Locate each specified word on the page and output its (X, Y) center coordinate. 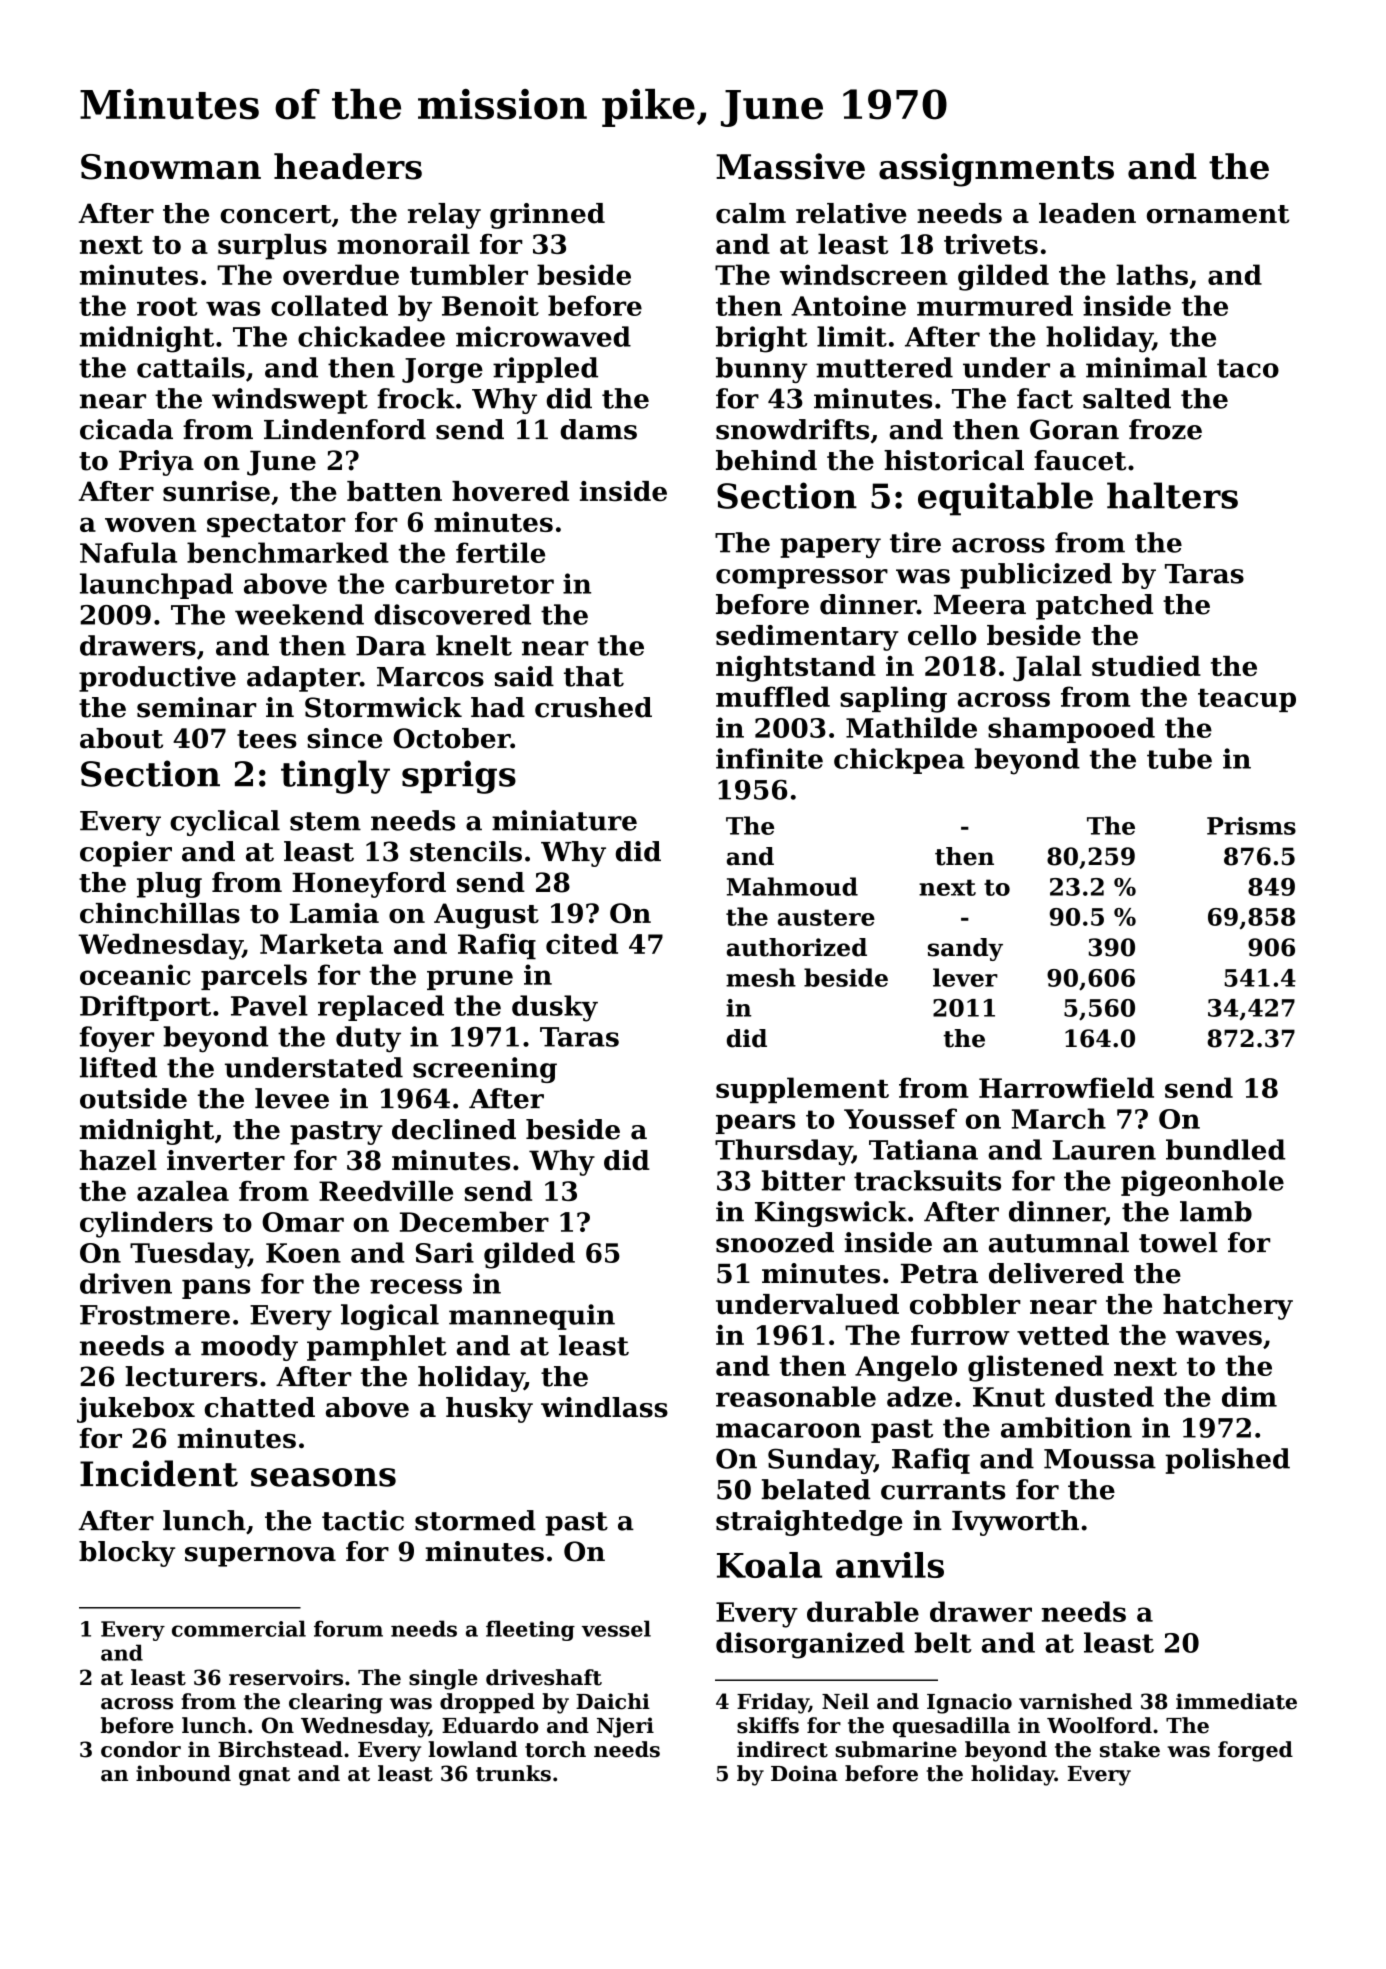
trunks (513, 1773)
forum (348, 1628)
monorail (403, 244)
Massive (790, 166)
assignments (996, 170)
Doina (804, 1773)
